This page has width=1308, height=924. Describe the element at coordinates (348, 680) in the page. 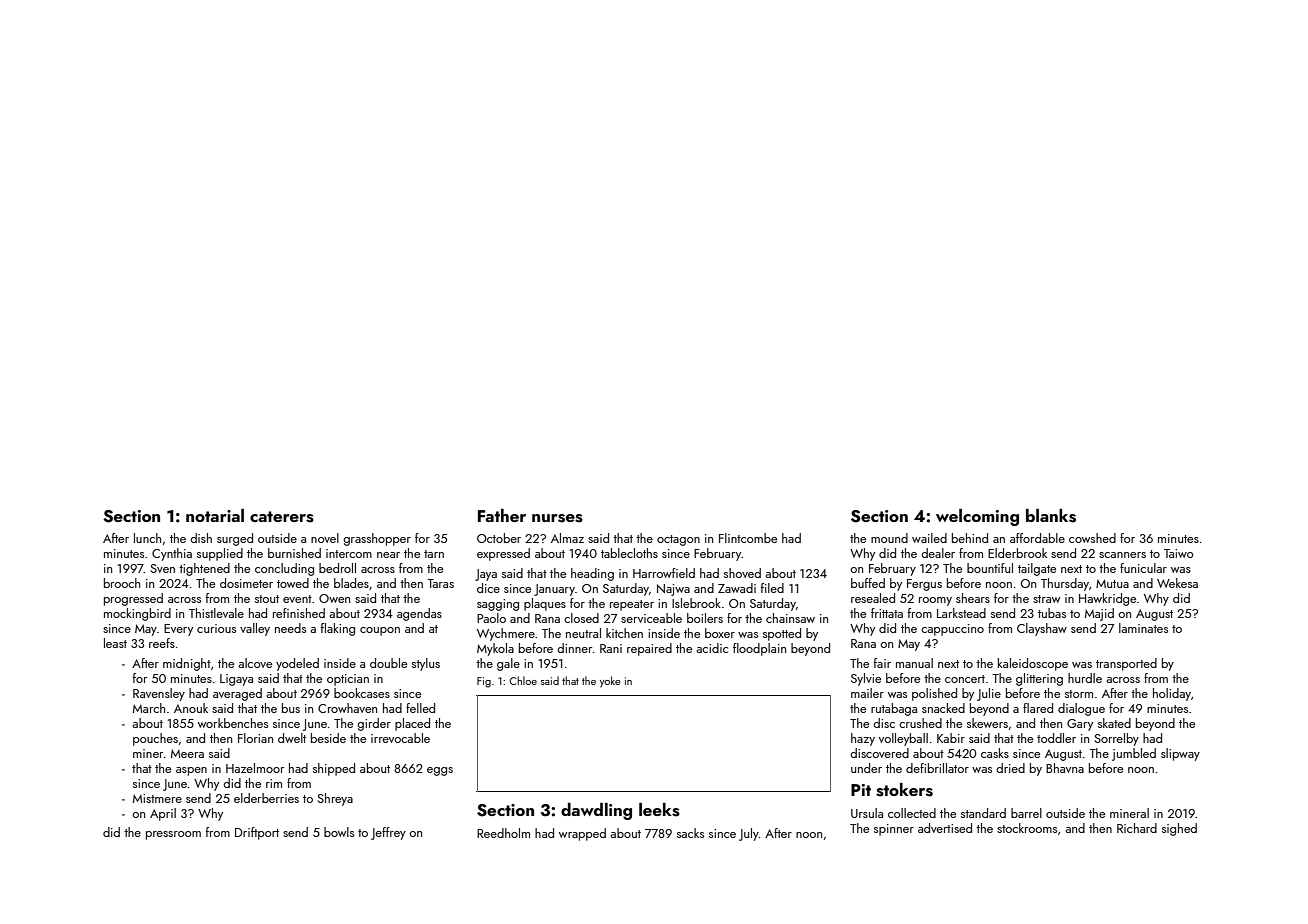

I see `optician` at that location.
